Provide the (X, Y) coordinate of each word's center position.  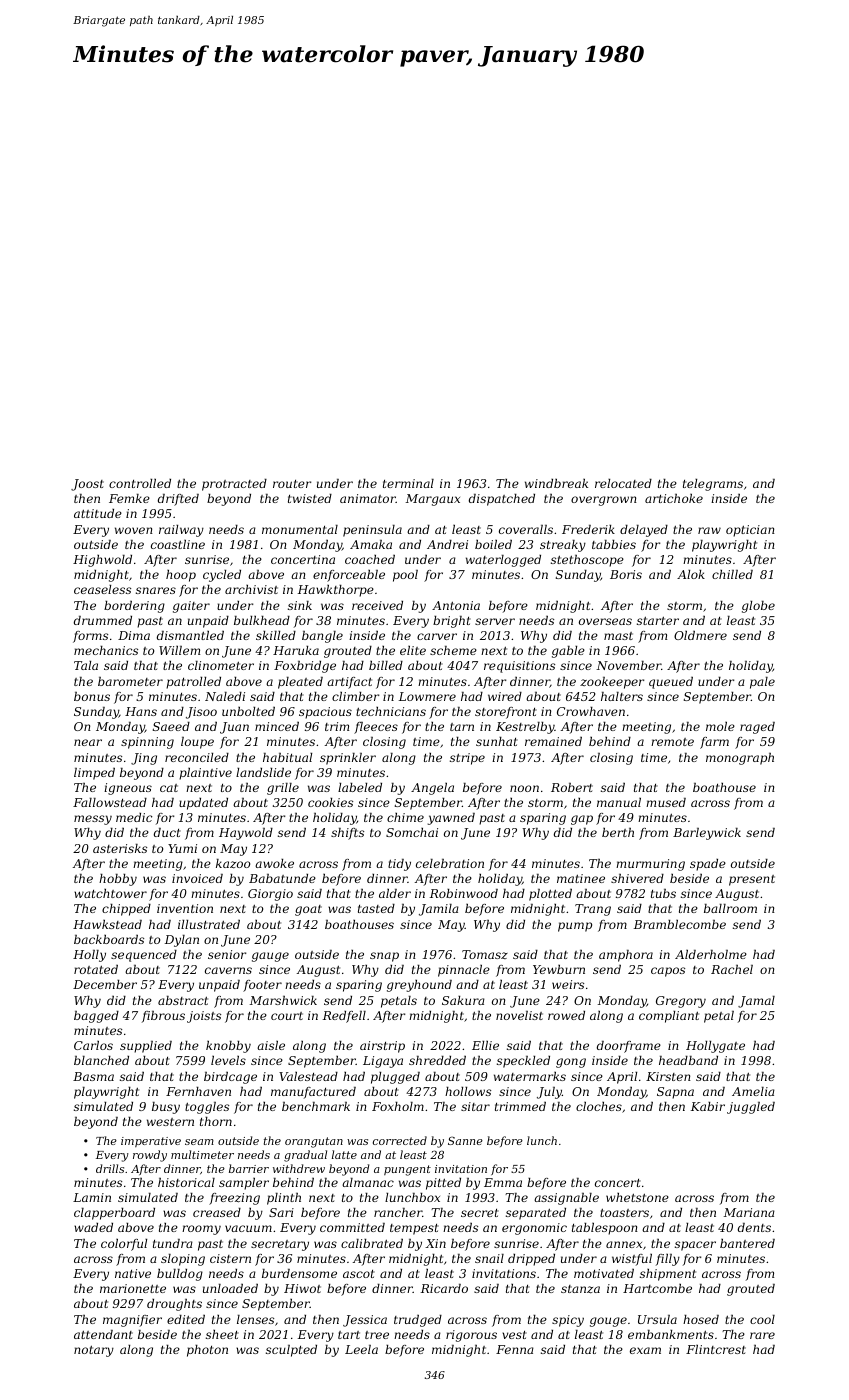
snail (489, 1258)
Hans (141, 711)
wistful (632, 1260)
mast (618, 636)
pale (762, 683)
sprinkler (348, 759)
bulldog (180, 1275)
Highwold (102, 561)
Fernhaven (198, 1091)
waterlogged (503, 561)
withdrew (299, 1168)
